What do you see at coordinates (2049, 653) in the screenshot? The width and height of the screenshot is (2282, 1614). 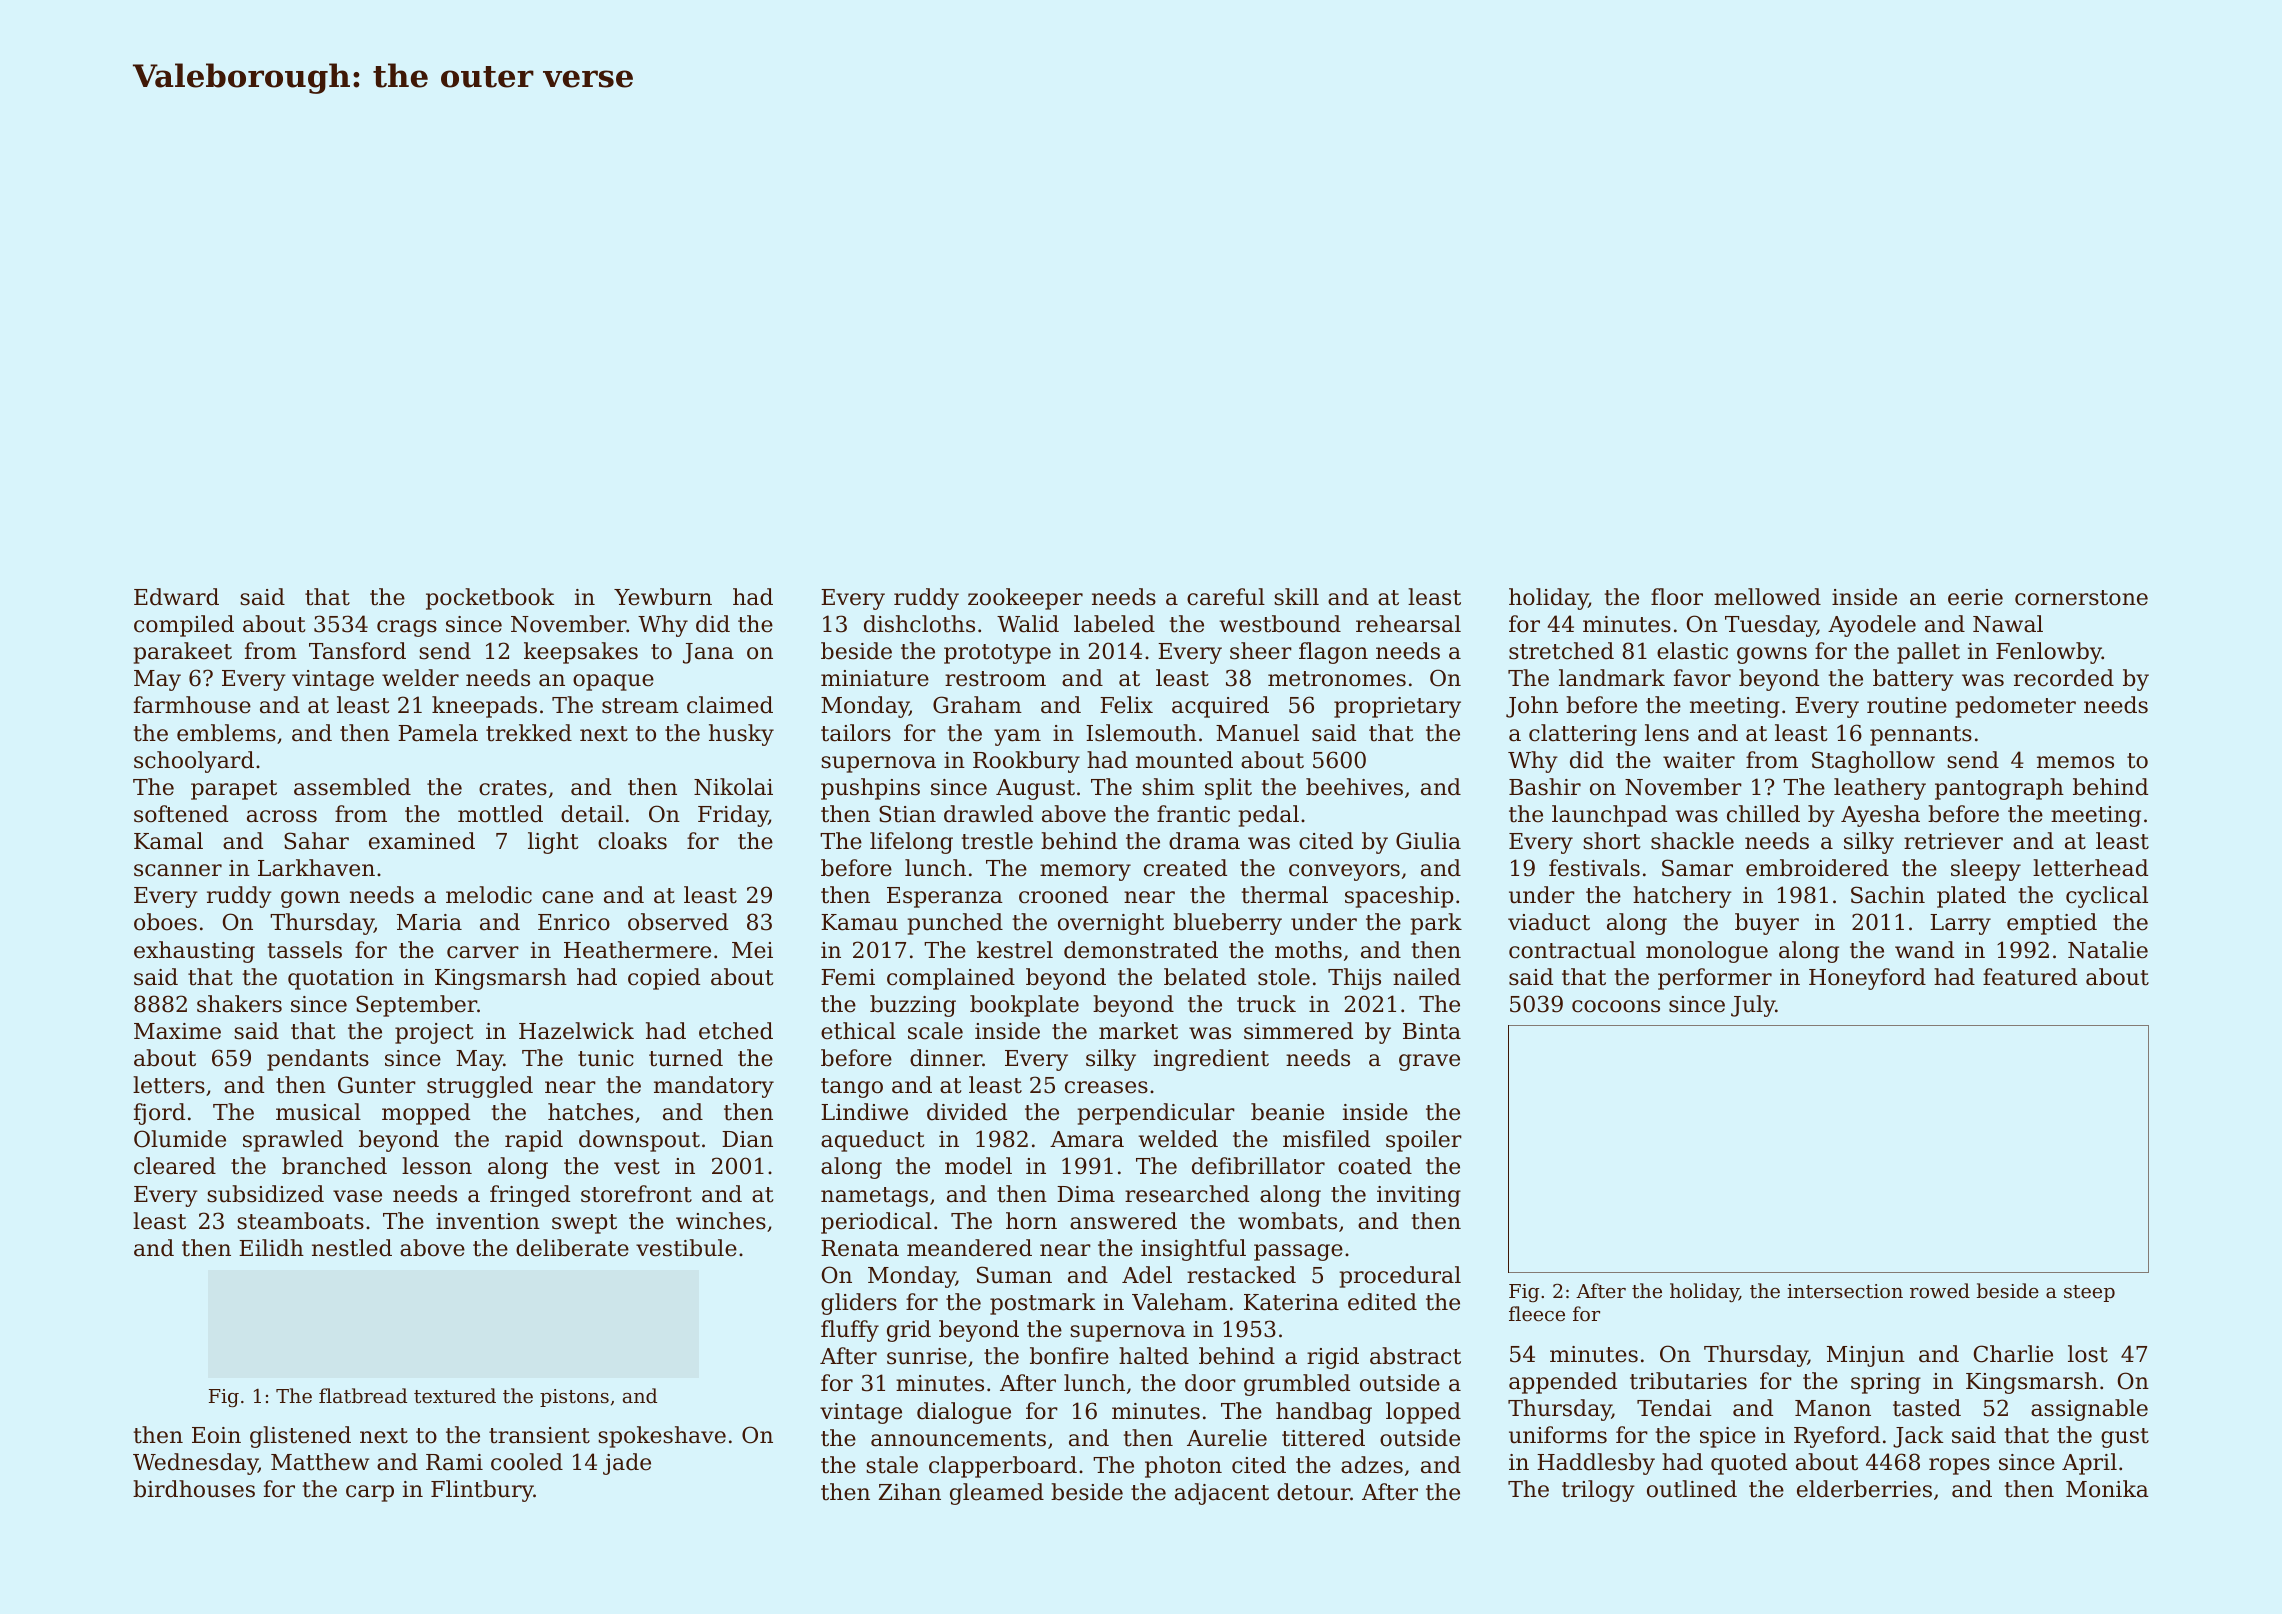 I see `Fenlowby` at bounding box center [2049, 653].
